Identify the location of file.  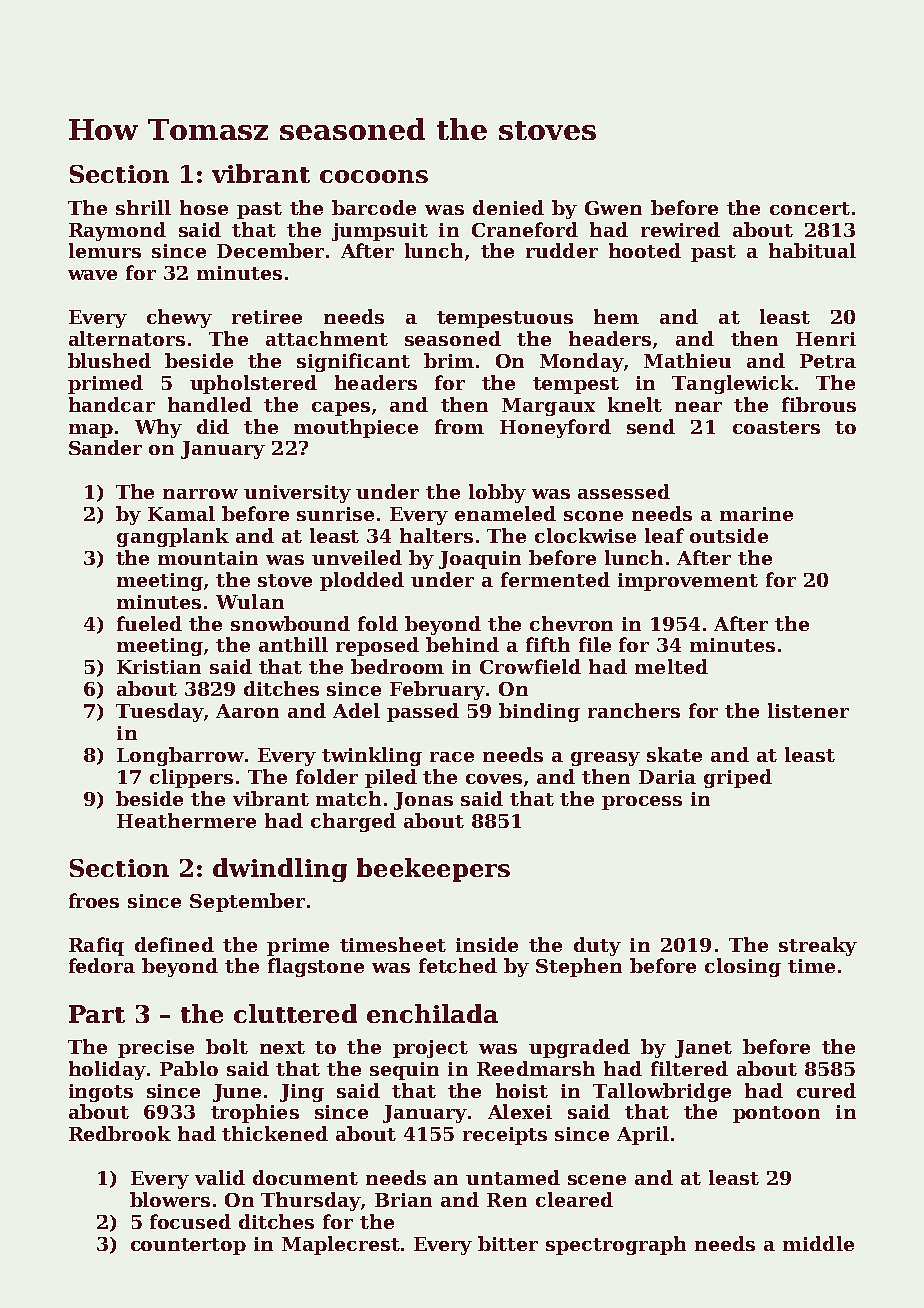
(595, 644).
